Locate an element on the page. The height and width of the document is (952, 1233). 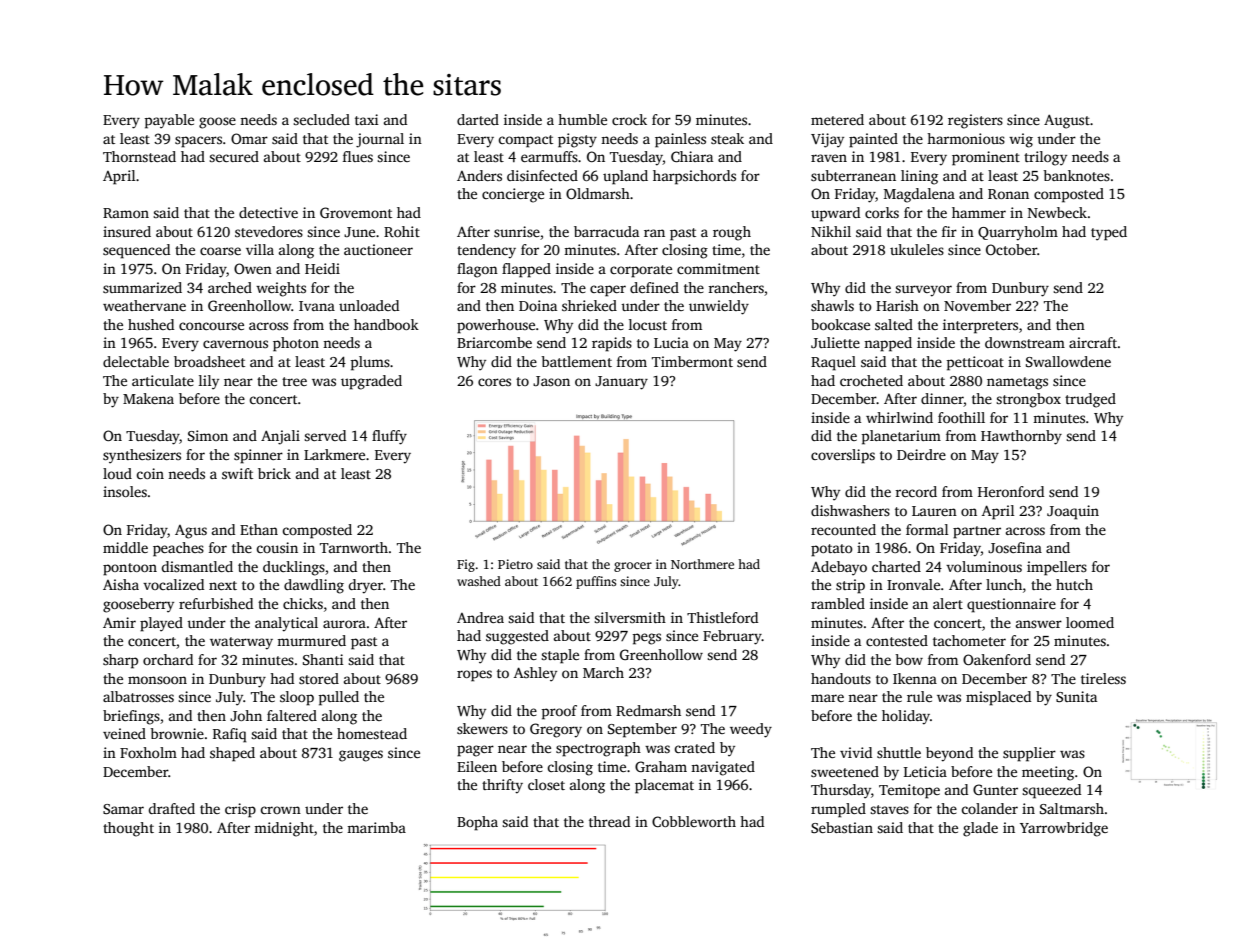
gauges is located at coordinates (361, 756).
